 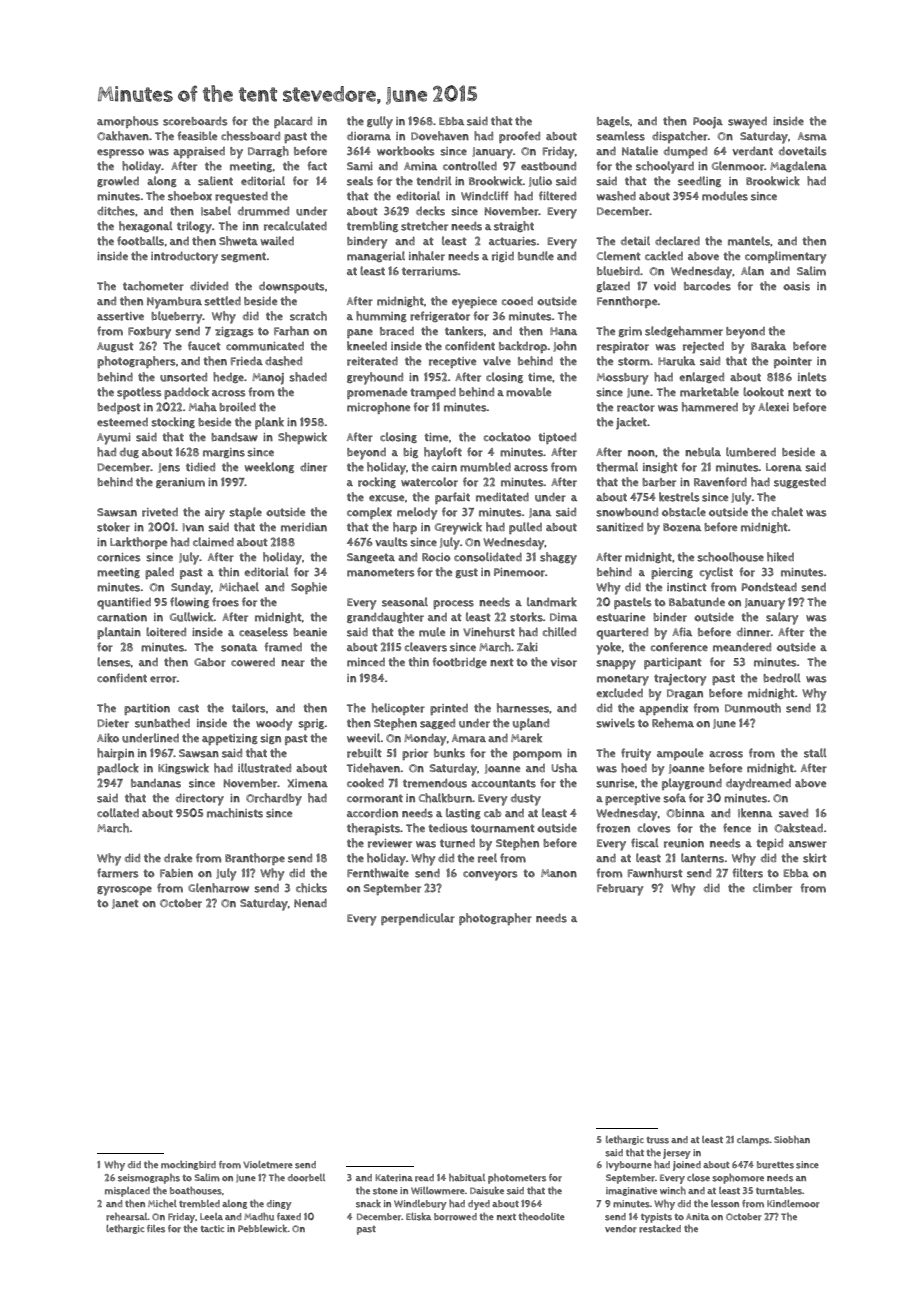 I want to click on files, so click(x=156, y=1229).
